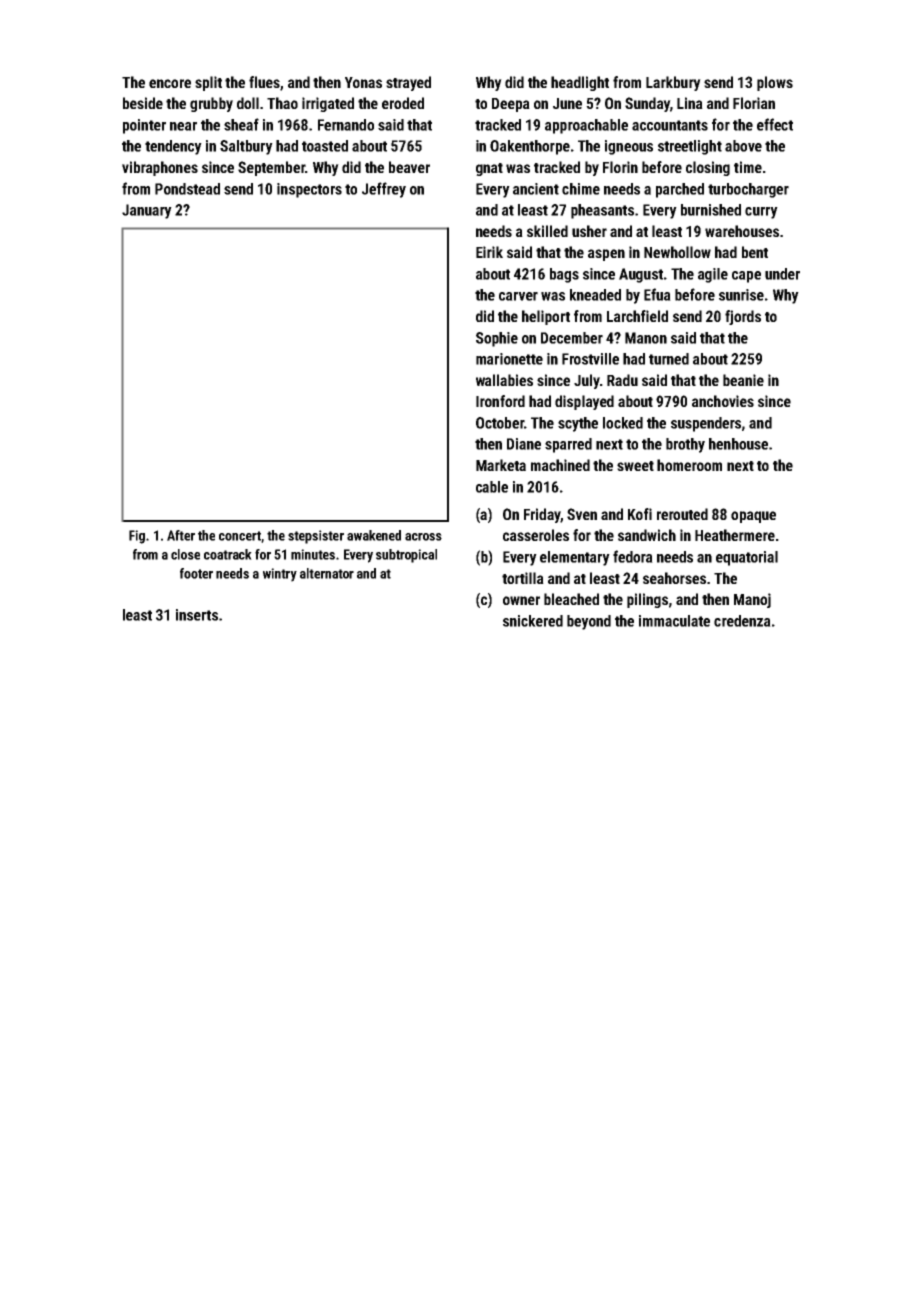  What do you see at coordinates (518, 296) in the page?
I see `carver` at bounding box center [518, 296].
